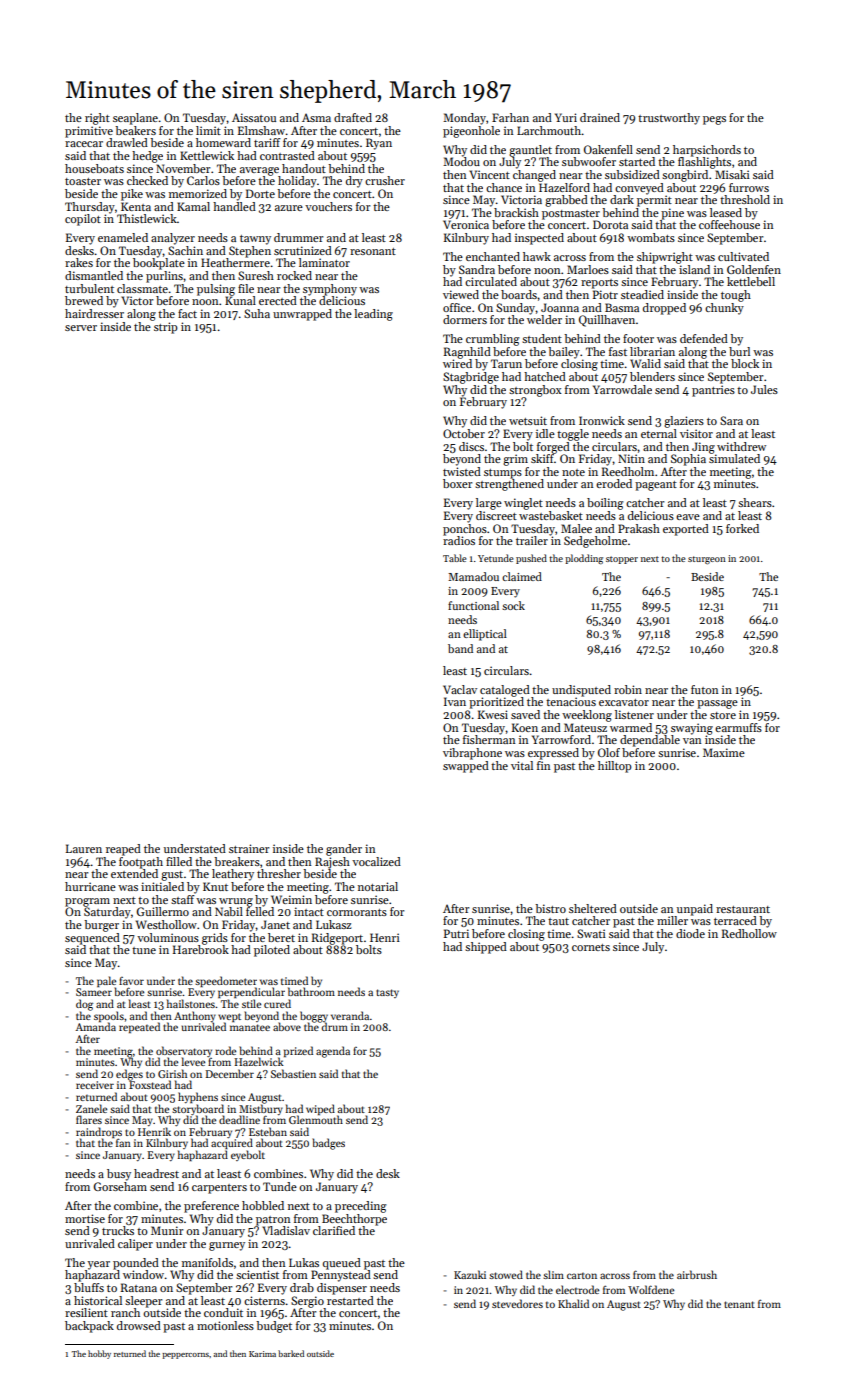 Image resolution: width=849 pixels, height=1400 pixels. What do you see at coordinates (652, 351) in the screenshot?
I see `librarian` at bounding box center [652, 351].
